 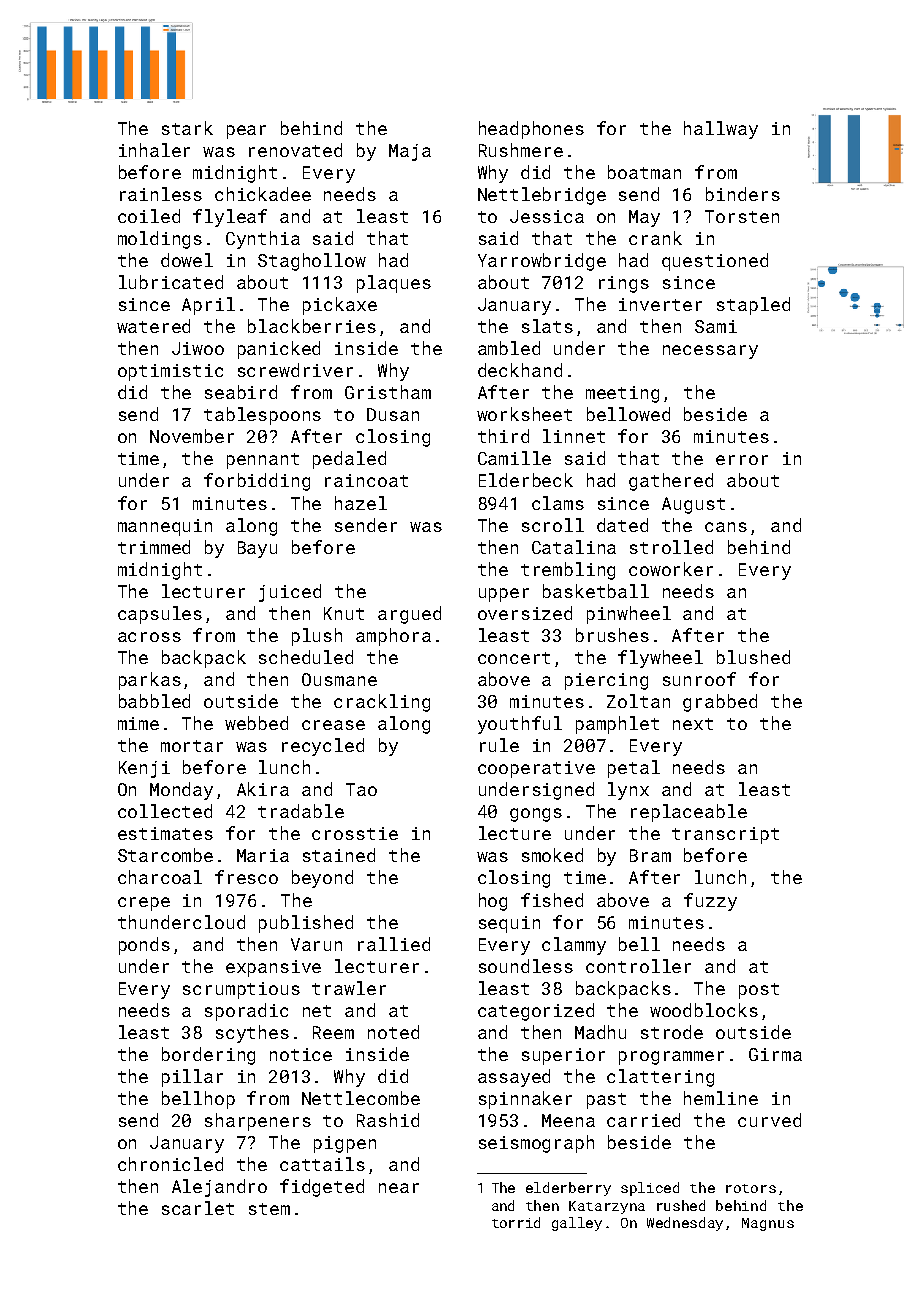 I want to click on Rushmere, so click(x=521, y=150).
